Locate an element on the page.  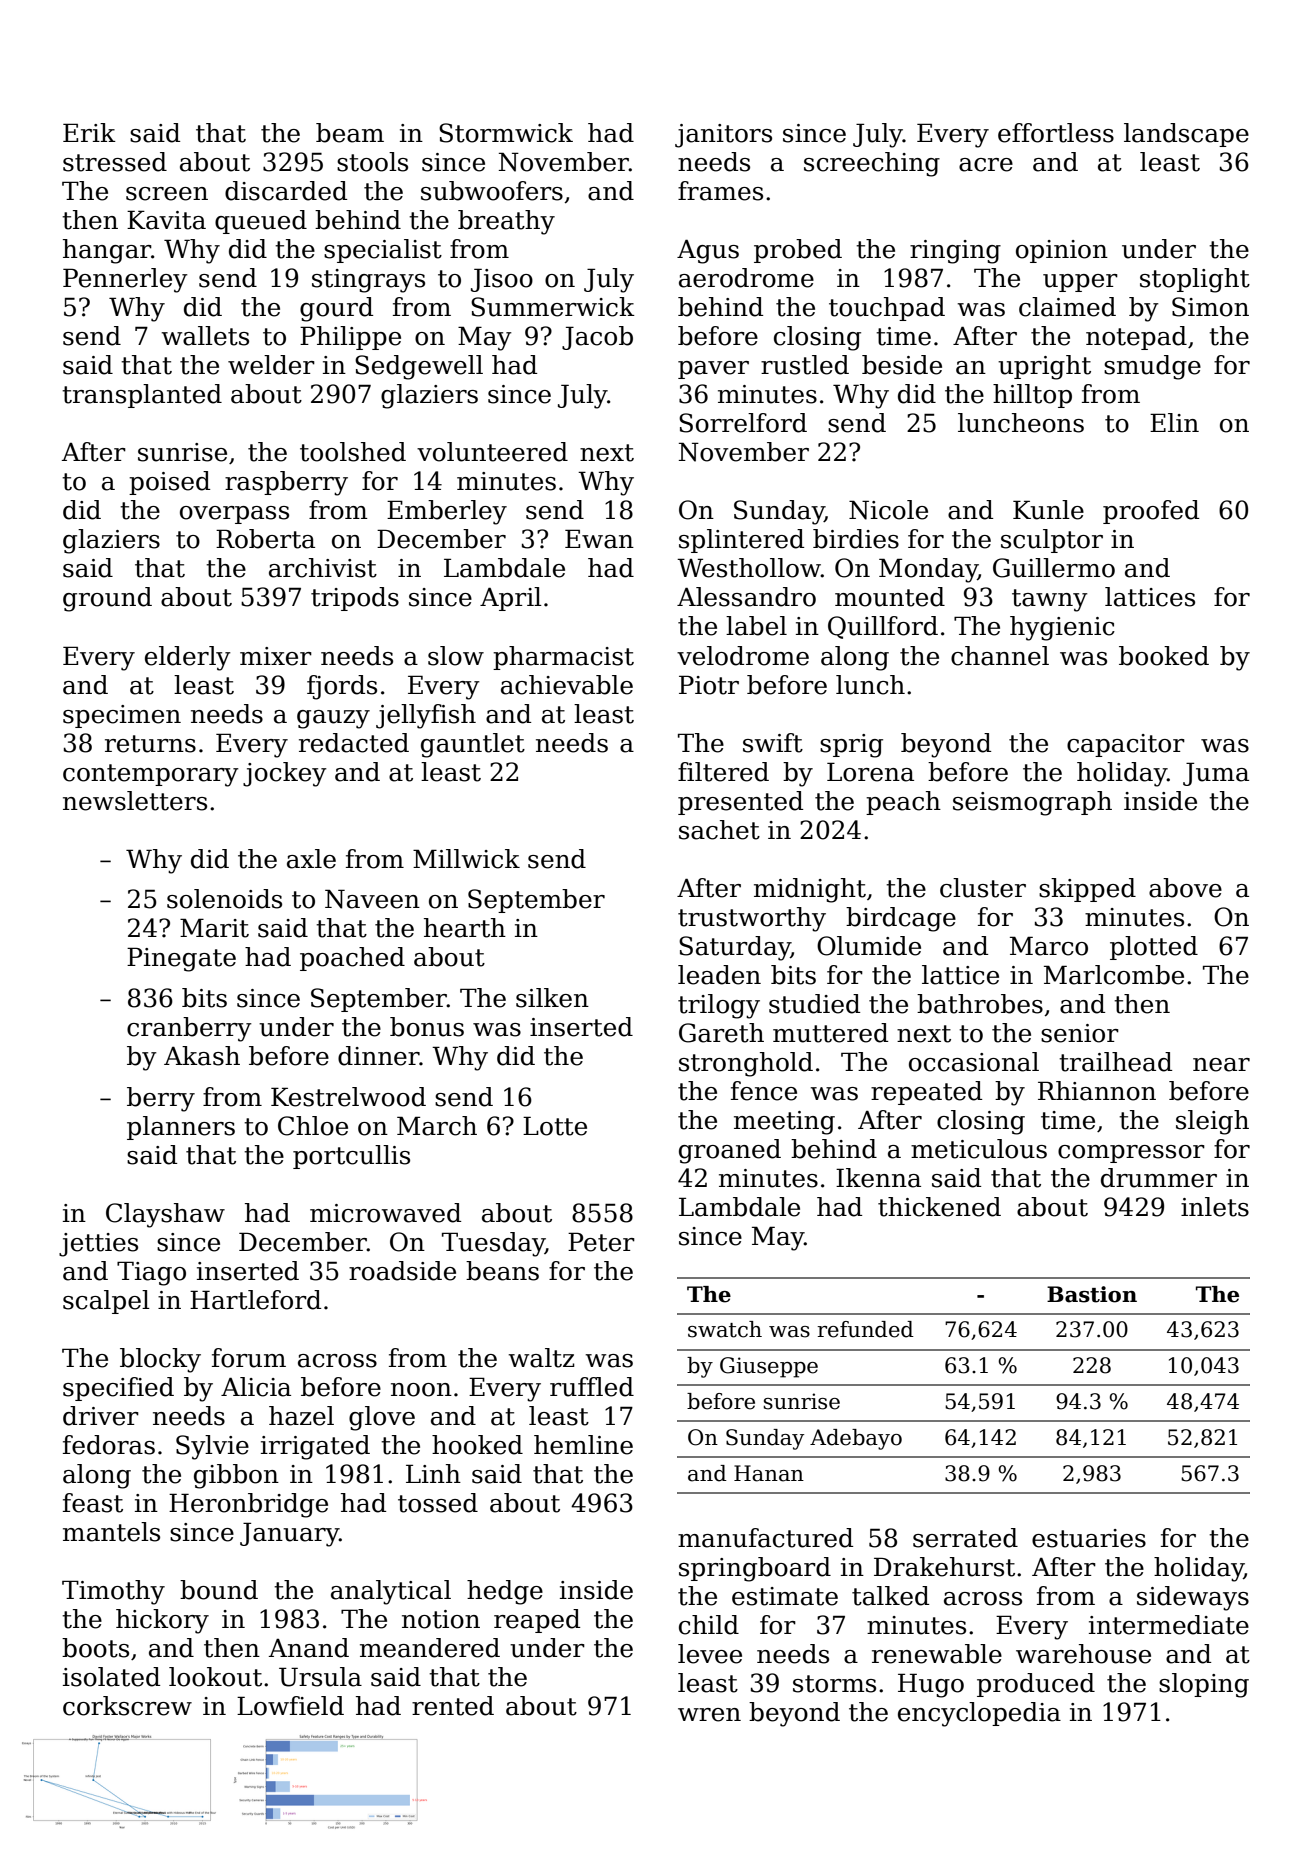
meticulous is located at coordinates (979, 1149).
